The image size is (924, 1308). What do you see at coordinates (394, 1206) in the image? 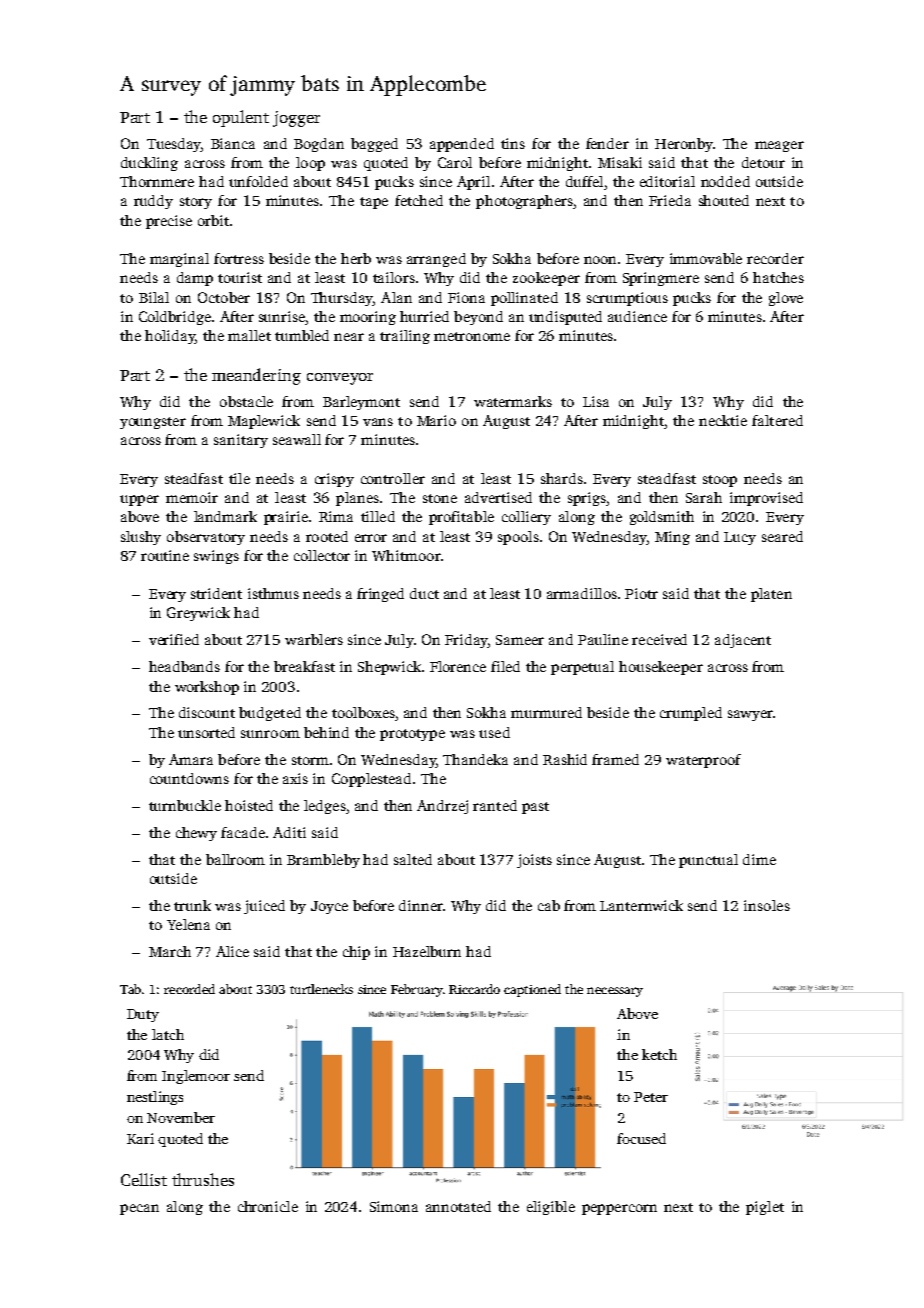
I see `Simona` at bounding box center [394, 1206].
